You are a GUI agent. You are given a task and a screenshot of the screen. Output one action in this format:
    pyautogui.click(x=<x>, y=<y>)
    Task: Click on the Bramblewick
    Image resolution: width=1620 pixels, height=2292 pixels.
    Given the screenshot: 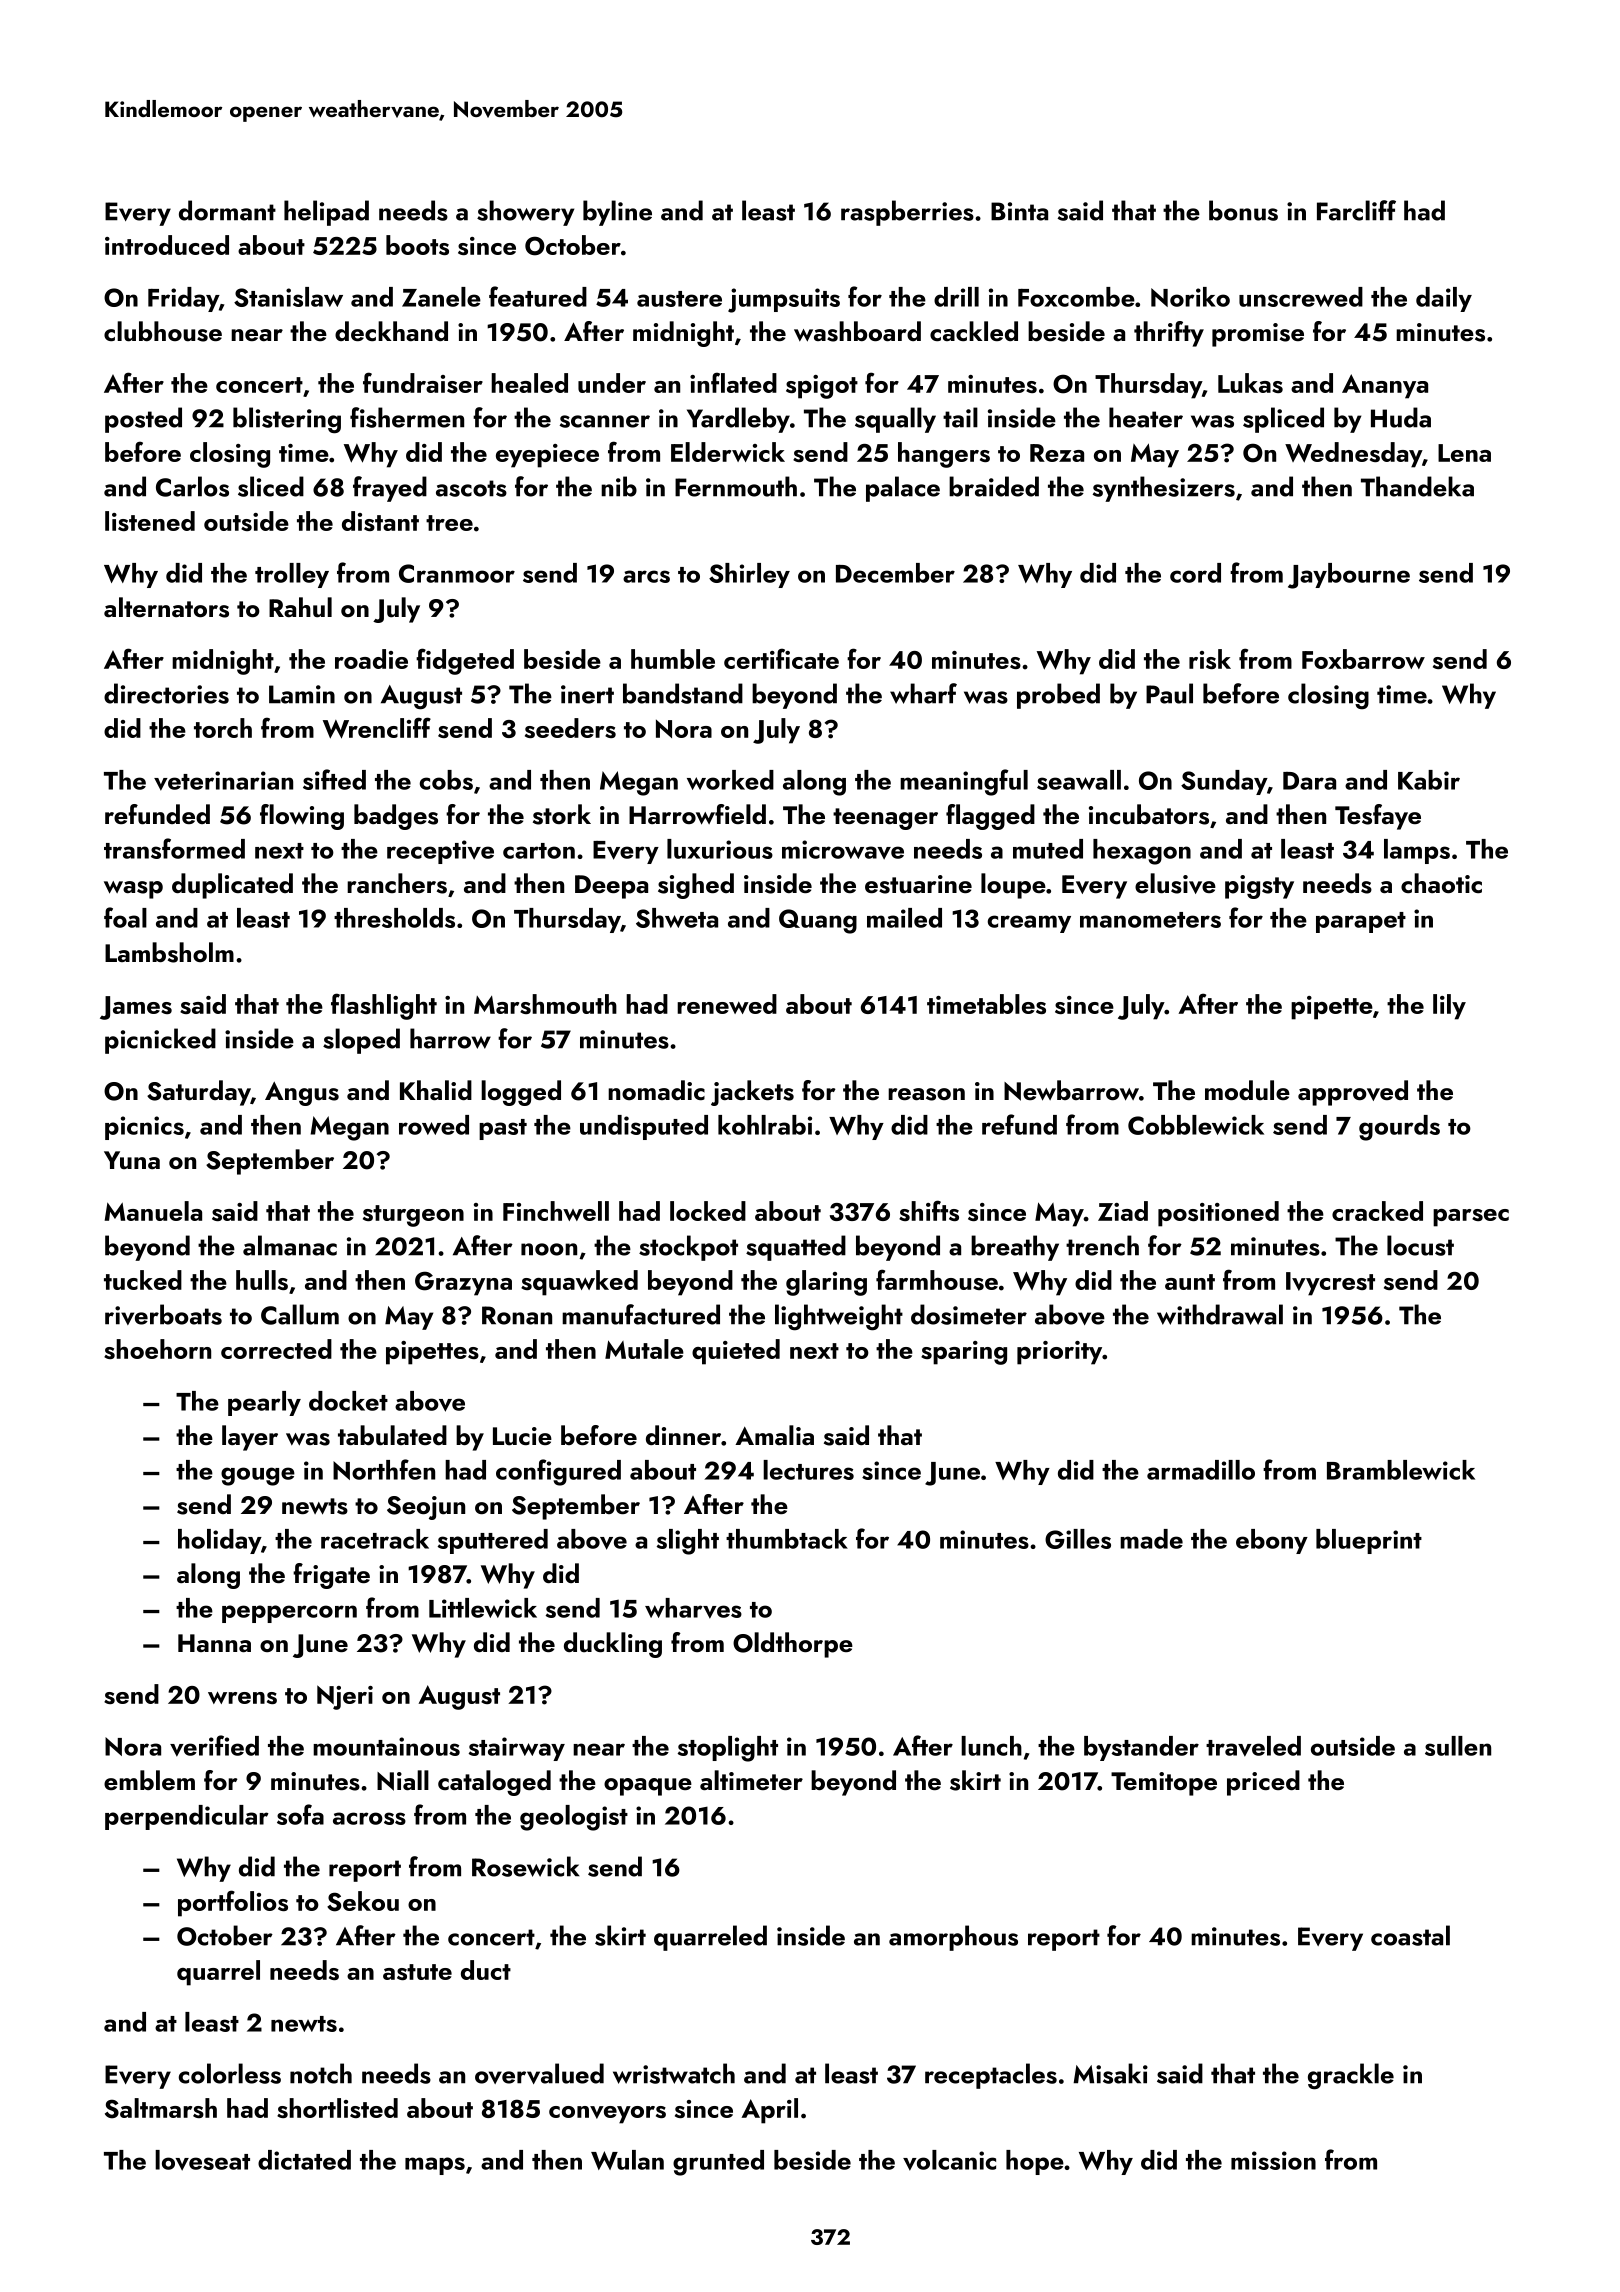 What is the action you would take?
    pyautogui.click(x=1401, y=1470)
